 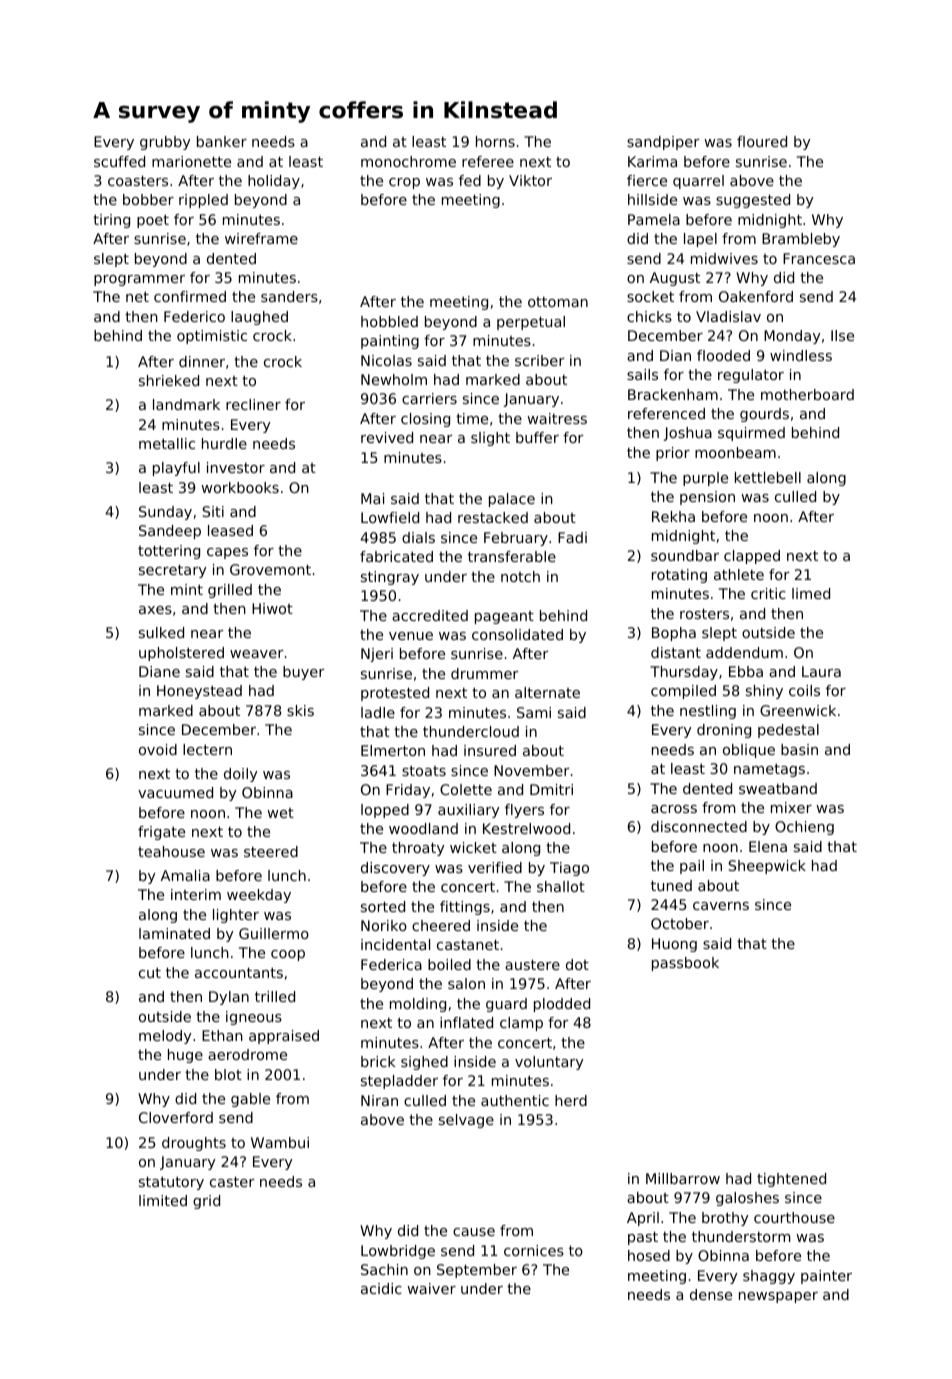 What do you see at coordinates (530, 180) in the document?
I see `Viktor` at bounding box center [530, 180].
